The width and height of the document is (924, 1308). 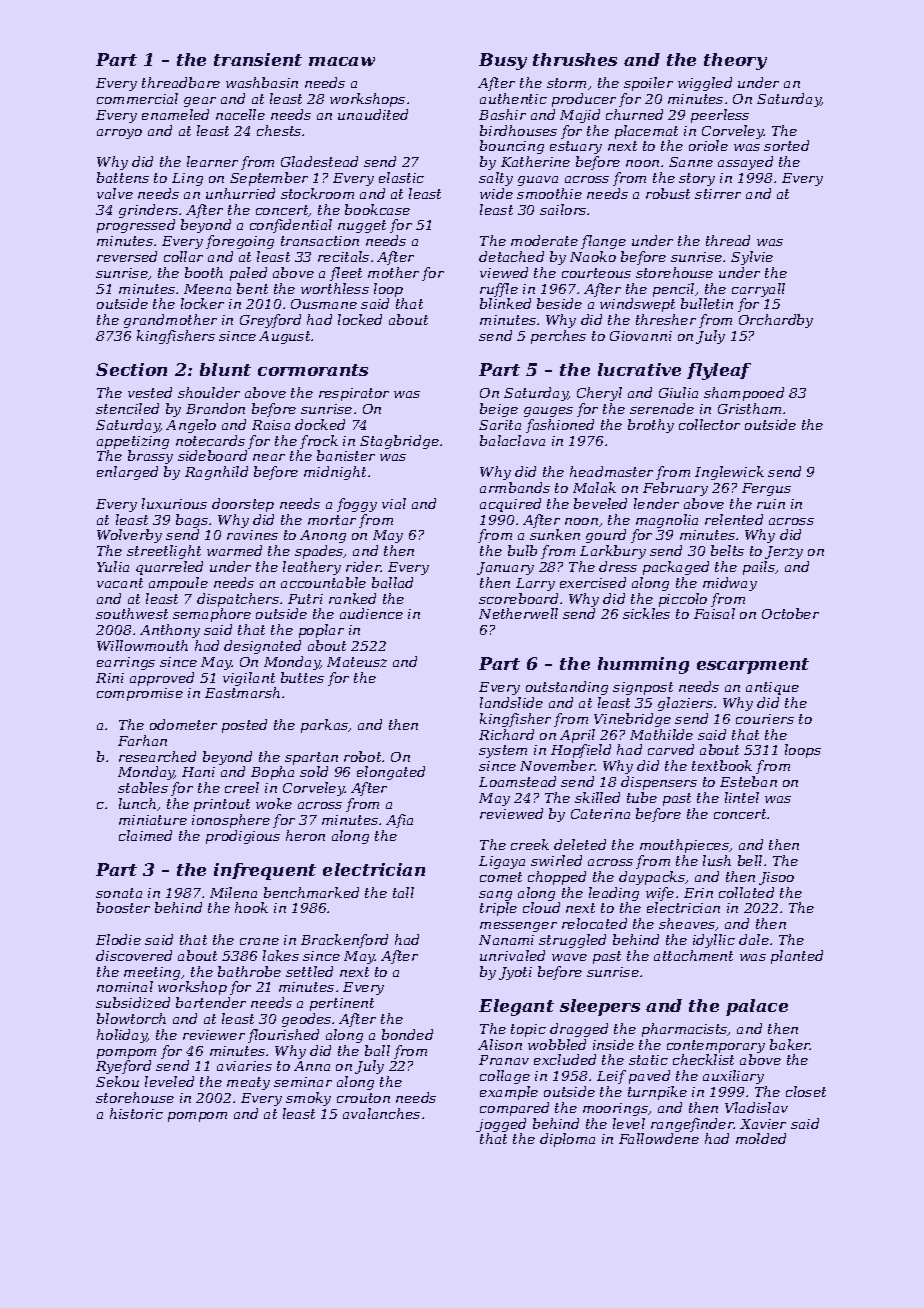 I want to click on historic, so click(x=136, y=1113).
